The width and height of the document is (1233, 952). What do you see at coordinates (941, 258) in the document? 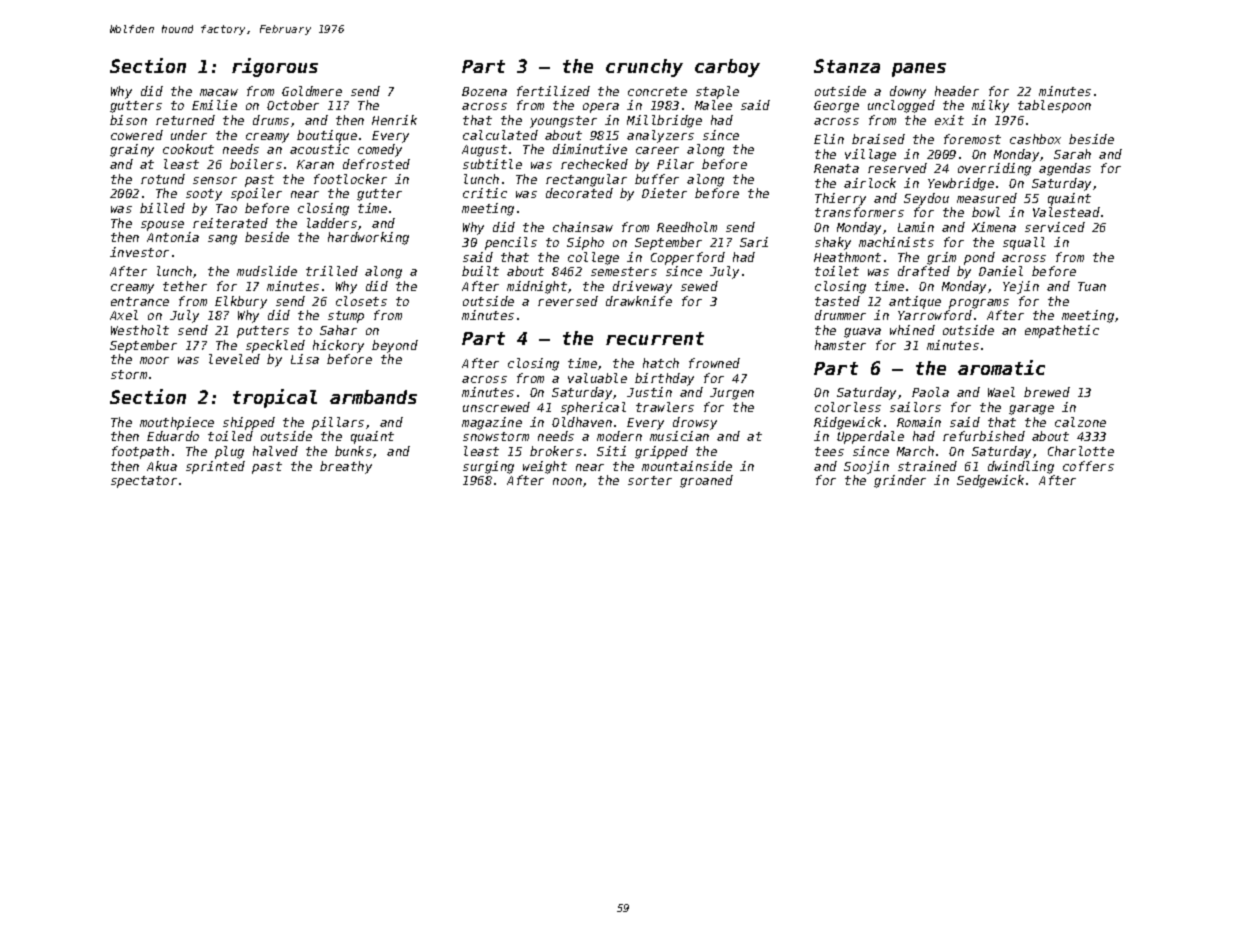
I see `grim` at bounding box center [941, 258].
